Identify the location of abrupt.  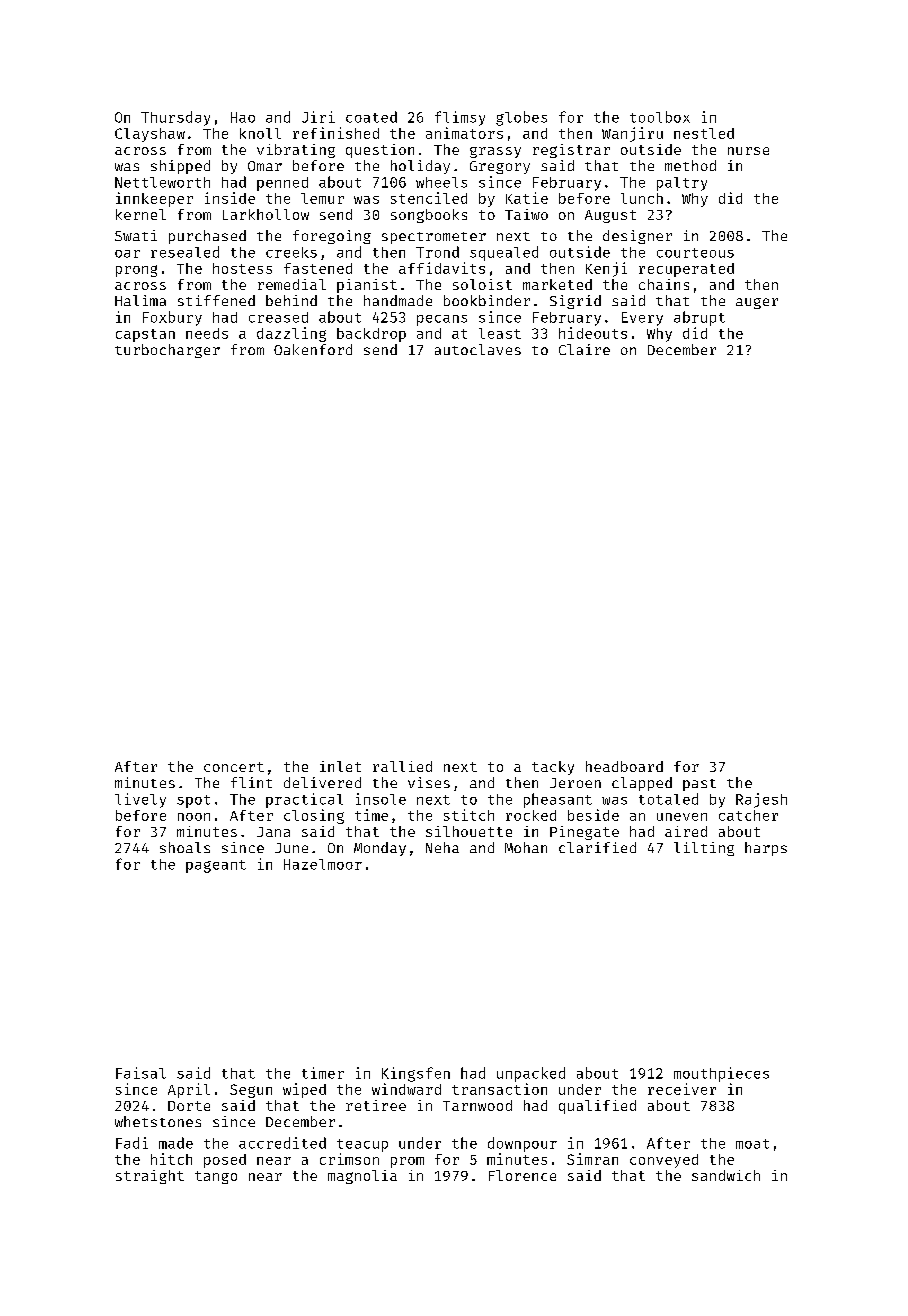
(699, 318).
